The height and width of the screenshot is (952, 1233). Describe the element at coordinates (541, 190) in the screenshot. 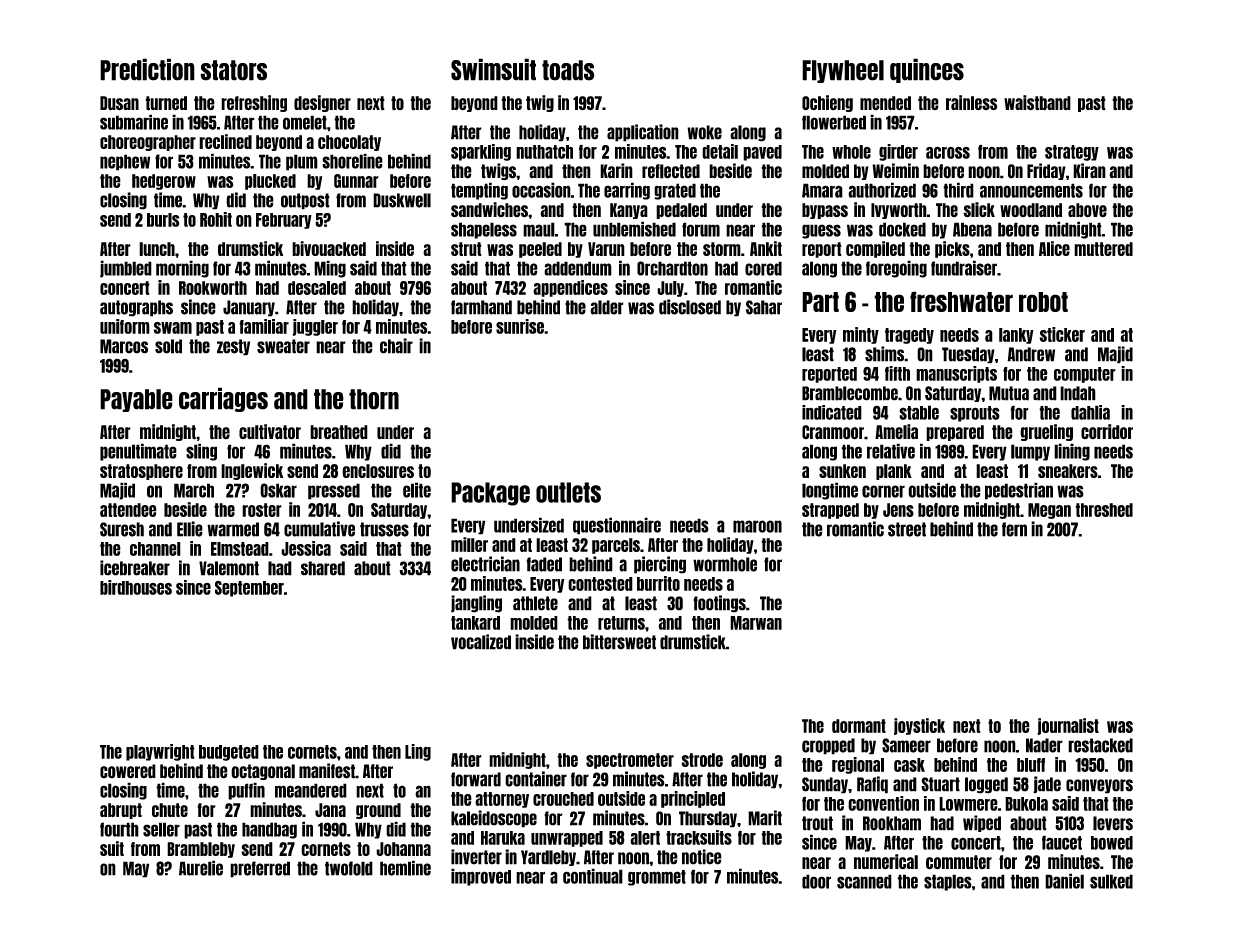

I see `occasion` at that location.
